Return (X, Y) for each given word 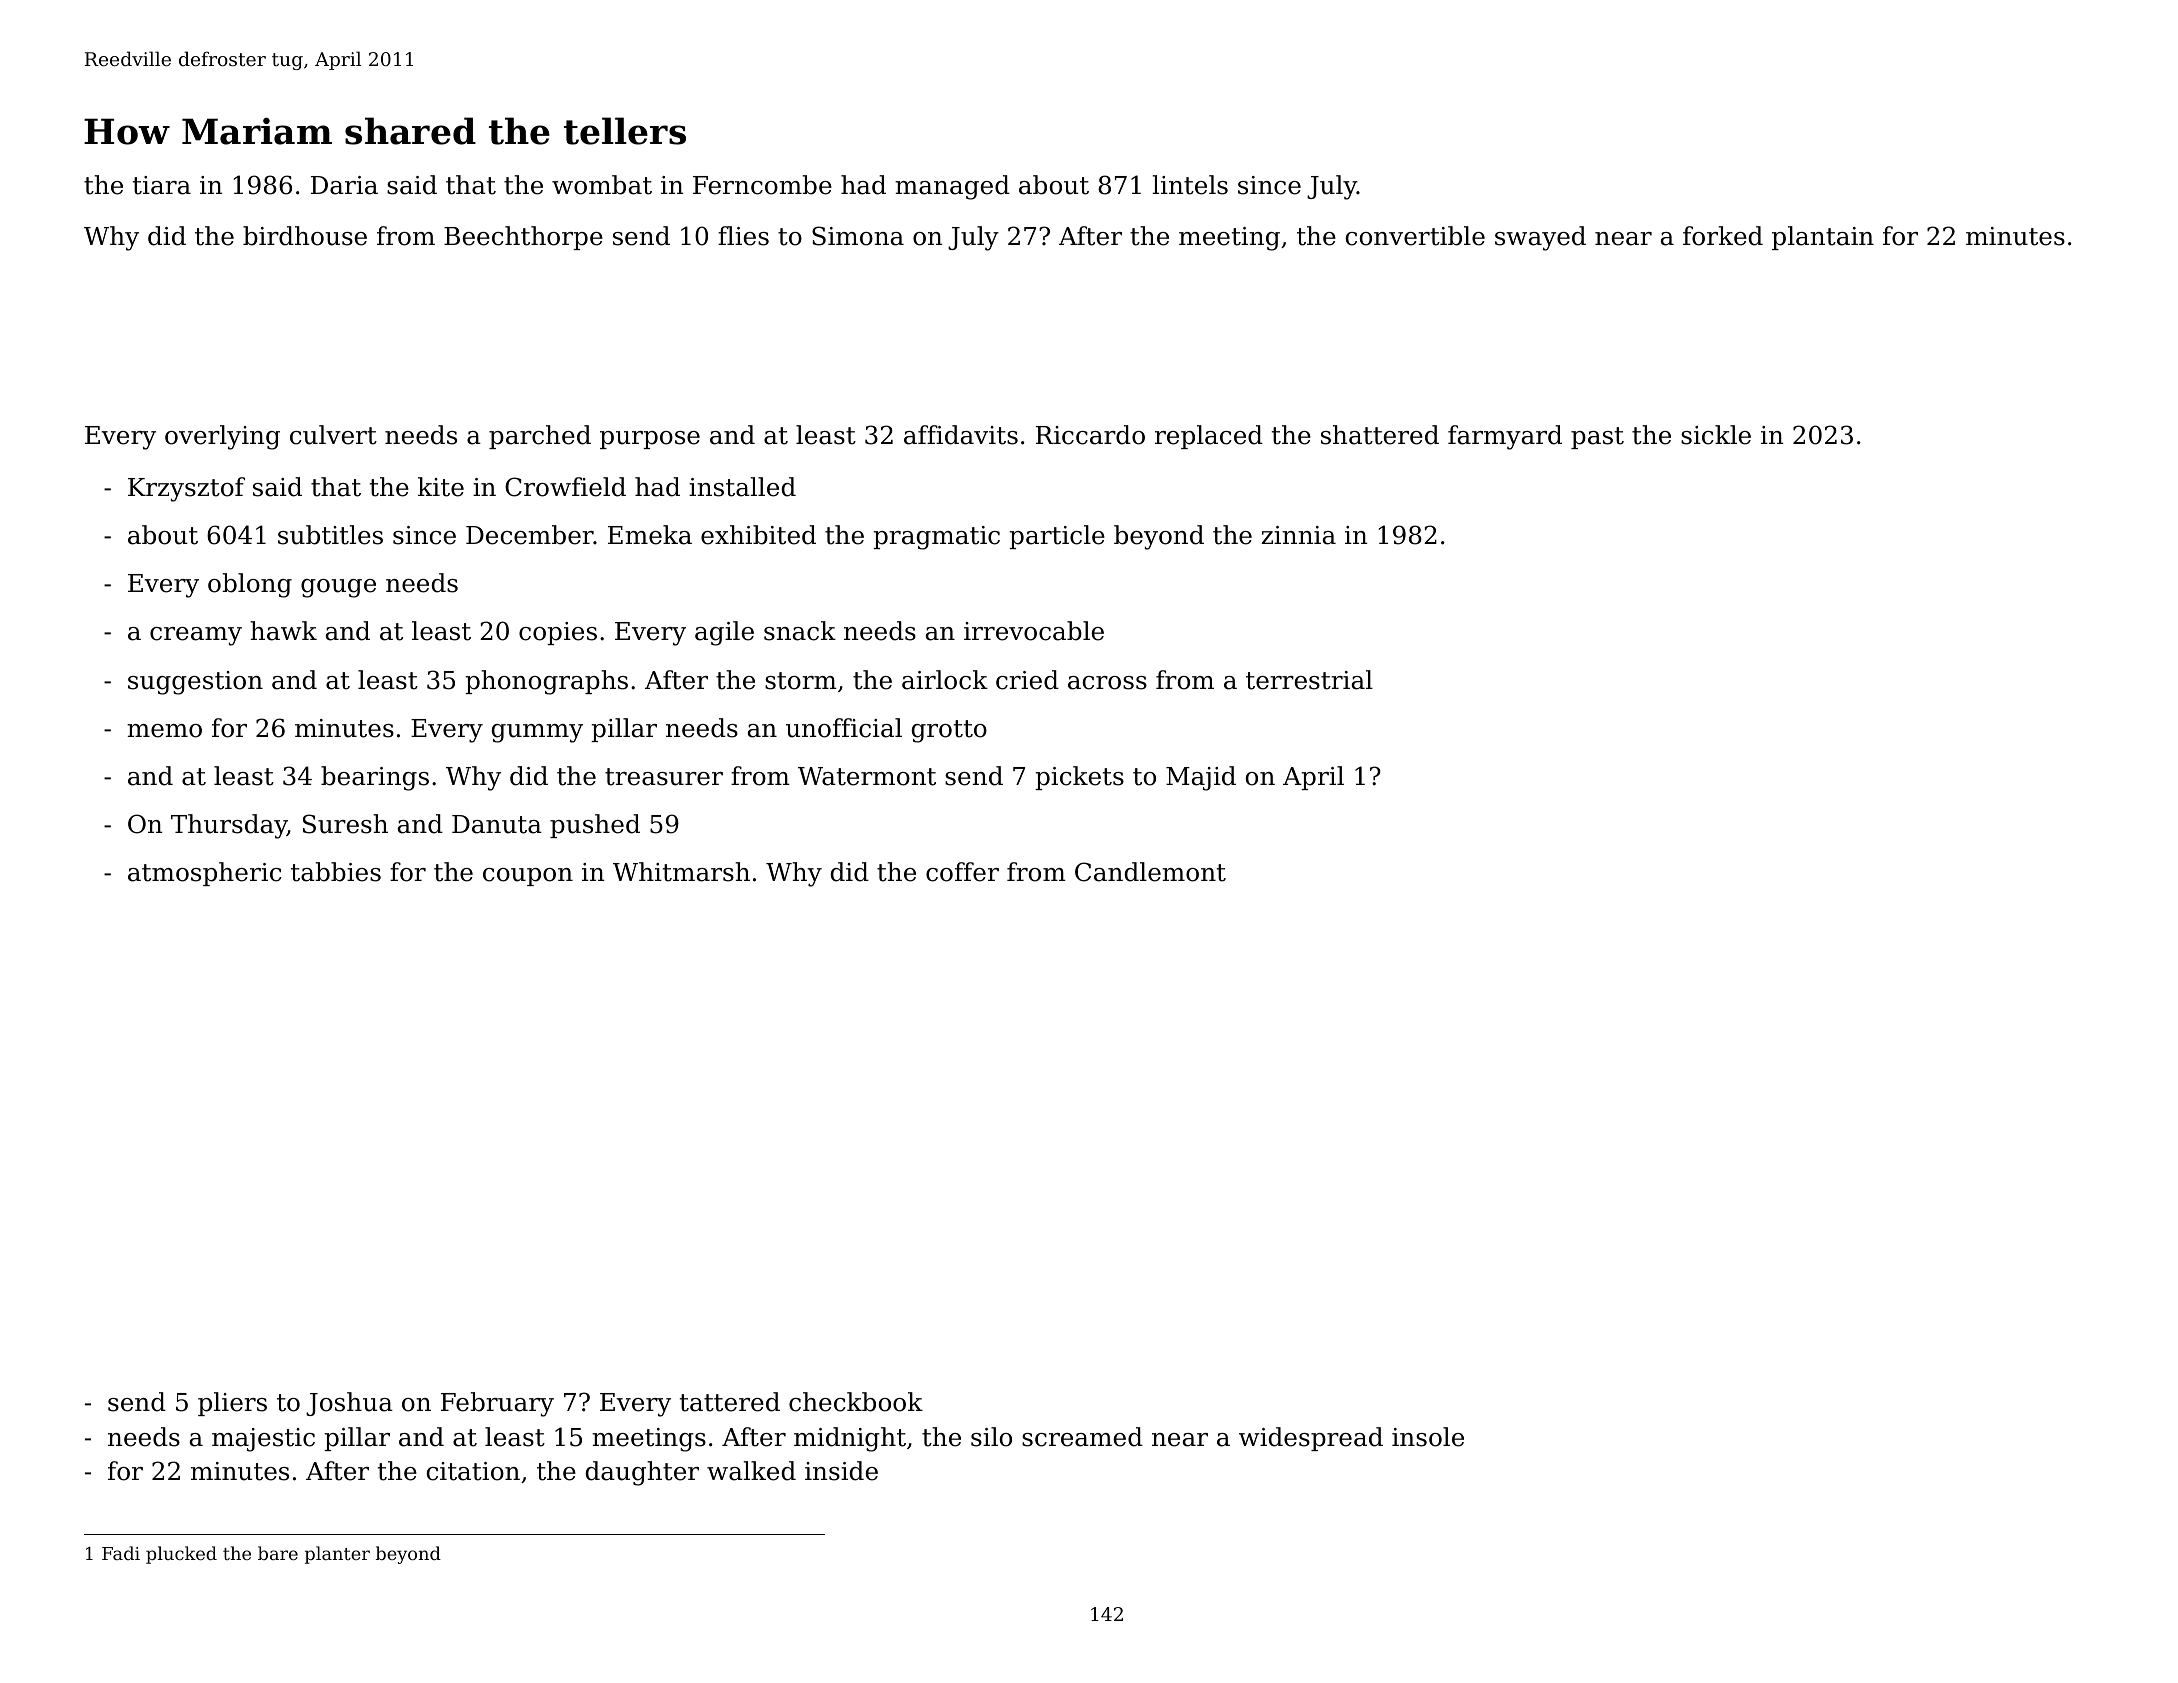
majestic (263, 1440)
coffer (962, 872)
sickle (1716, 435)
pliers (232, 1404)
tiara (162, 185)
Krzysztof (186, 489)
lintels (1190, 185)
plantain (1823, 238)
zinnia (1298, 535)
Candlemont (1150, 872)
